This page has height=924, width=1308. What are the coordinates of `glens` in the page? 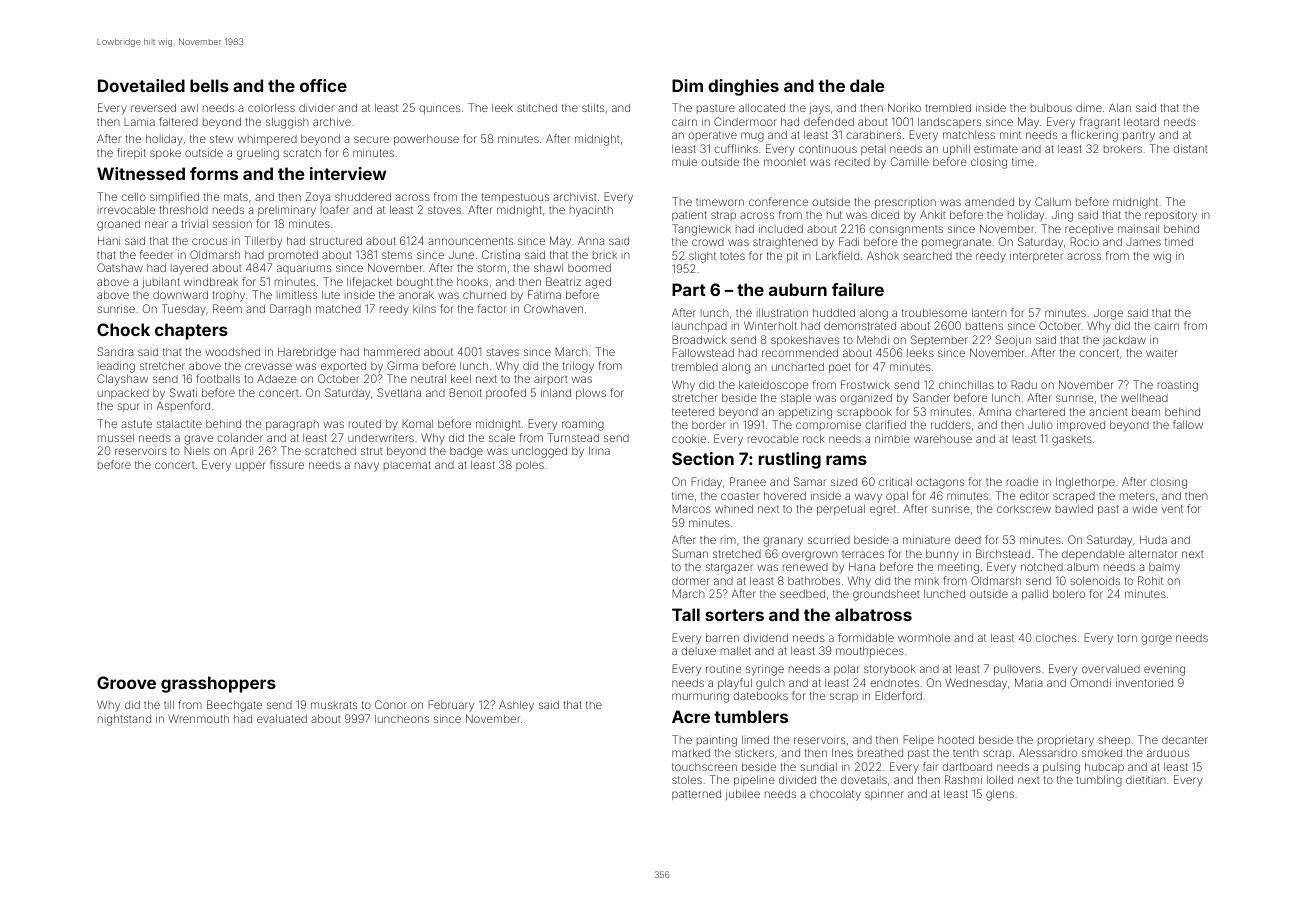 It's located at (1000, 795).
